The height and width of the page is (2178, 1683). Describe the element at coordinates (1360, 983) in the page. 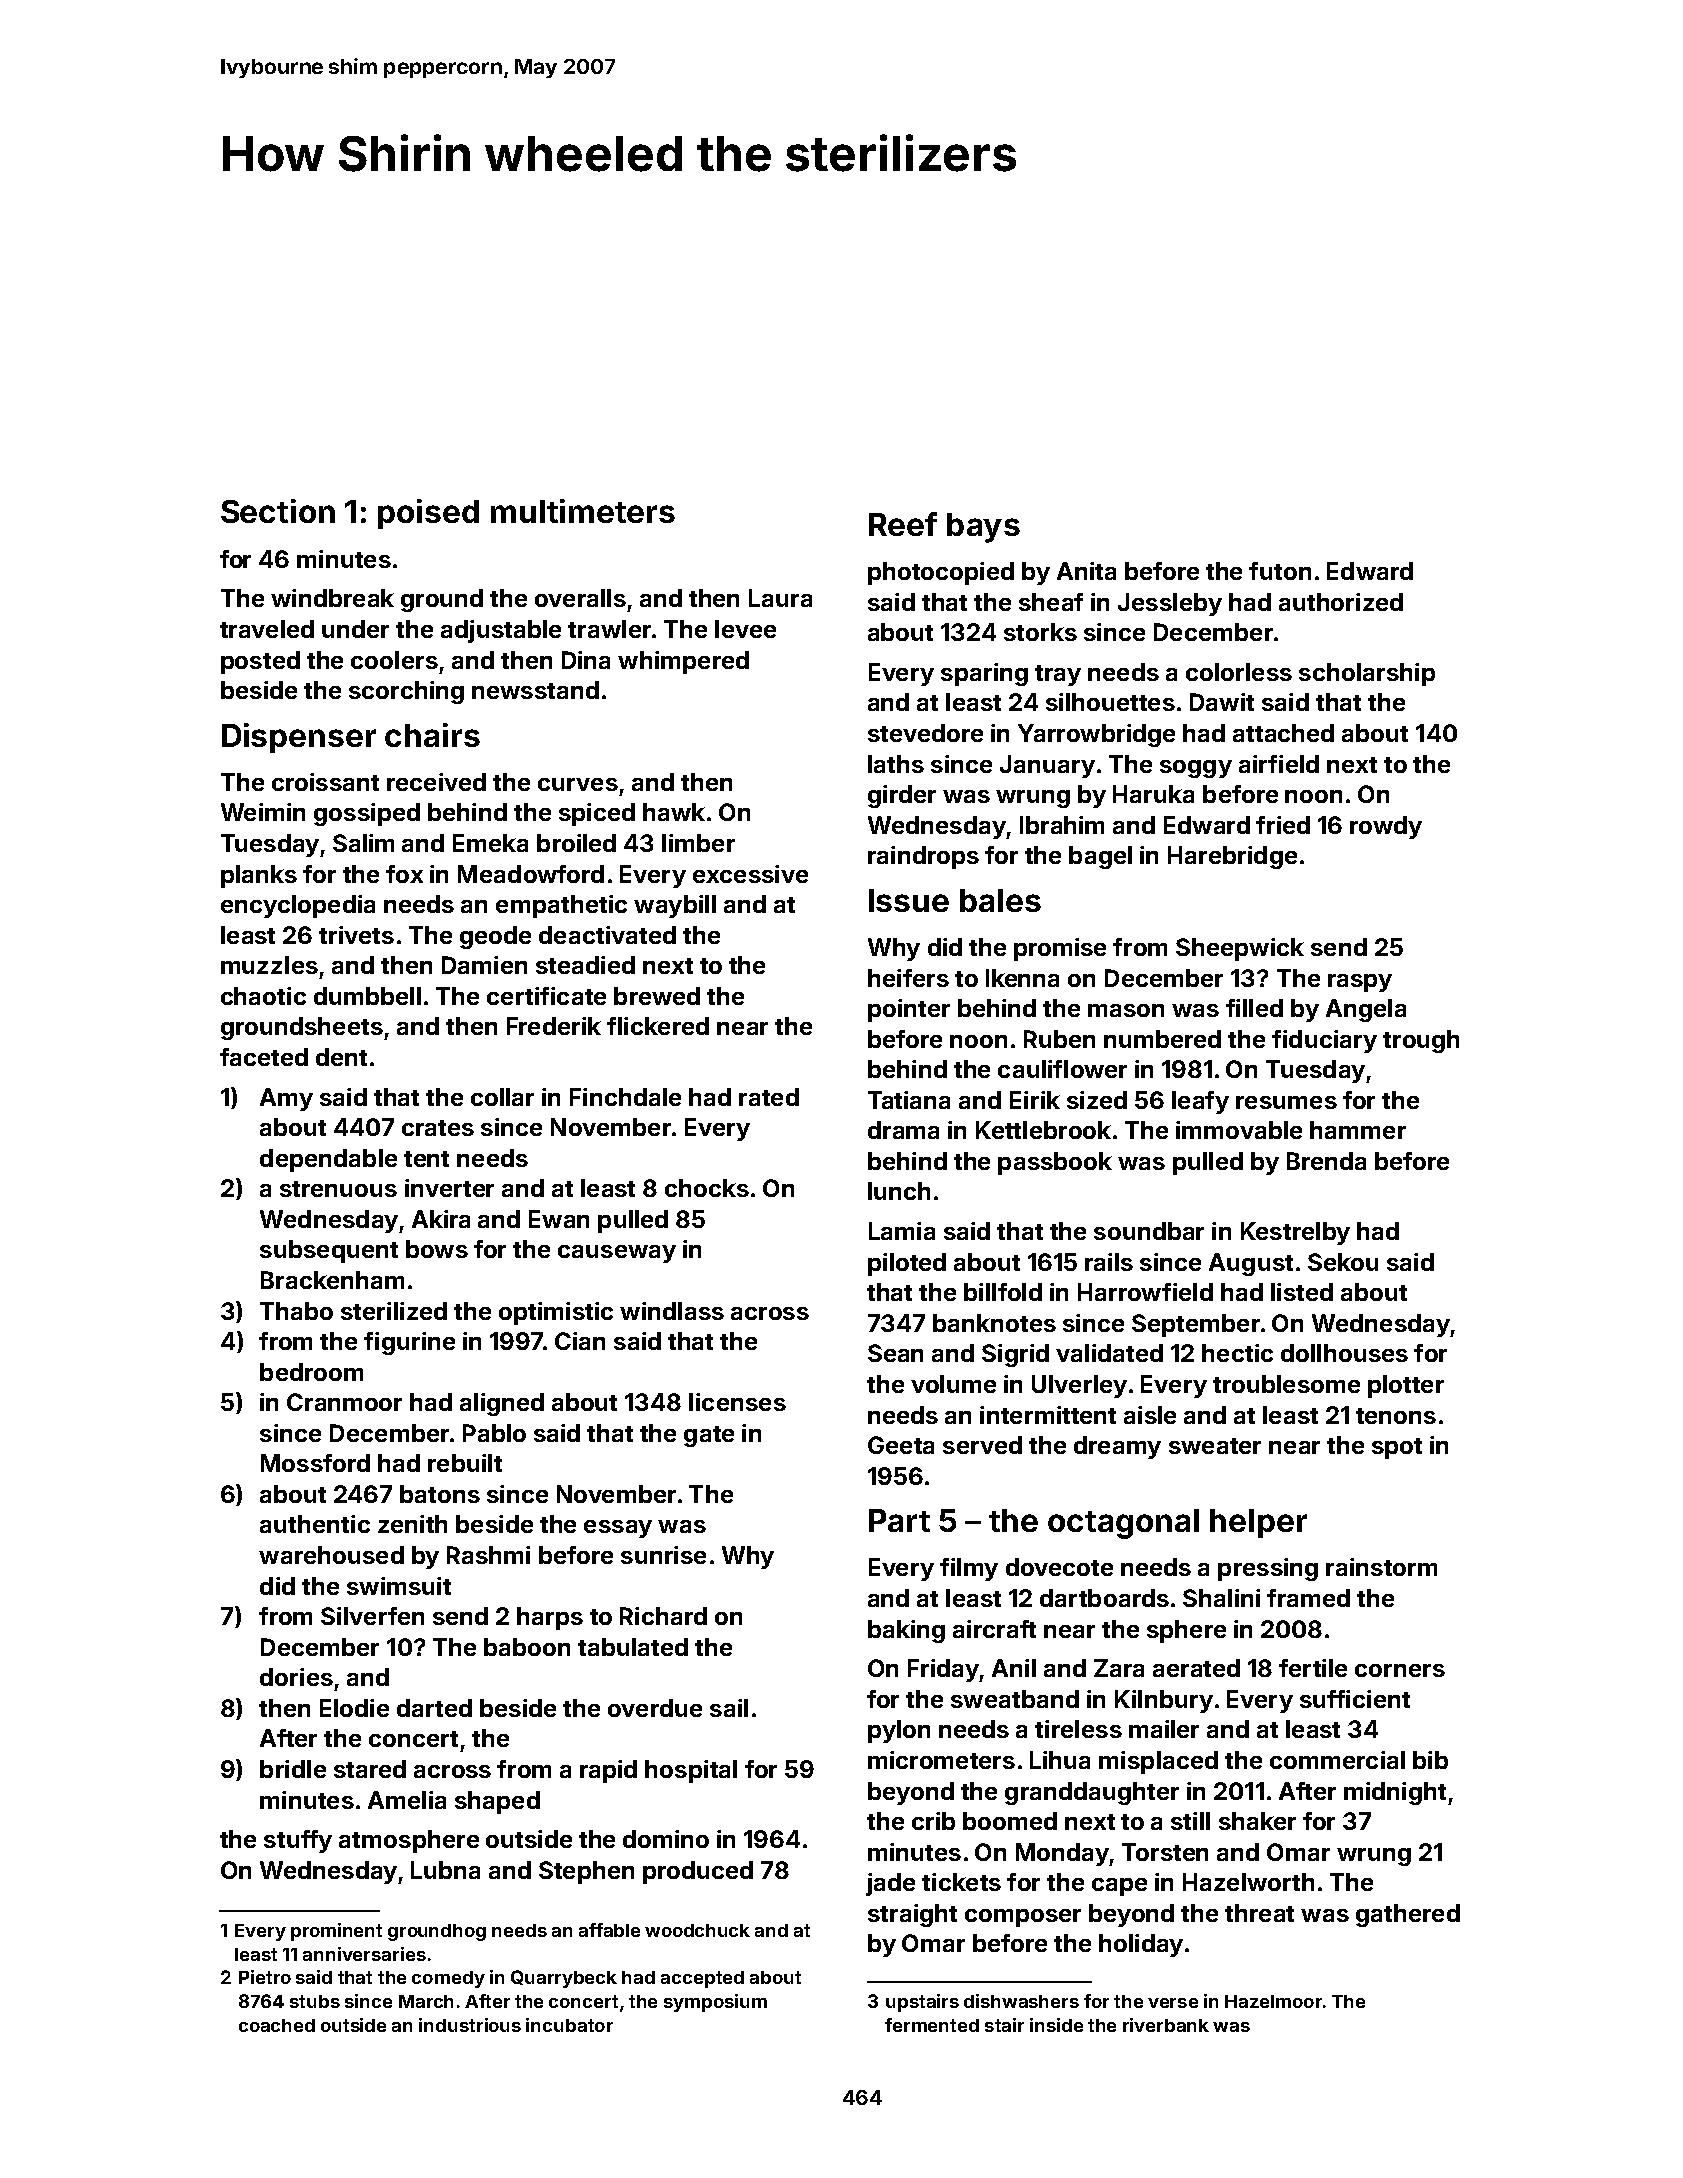

I see `raspy` at that location.
